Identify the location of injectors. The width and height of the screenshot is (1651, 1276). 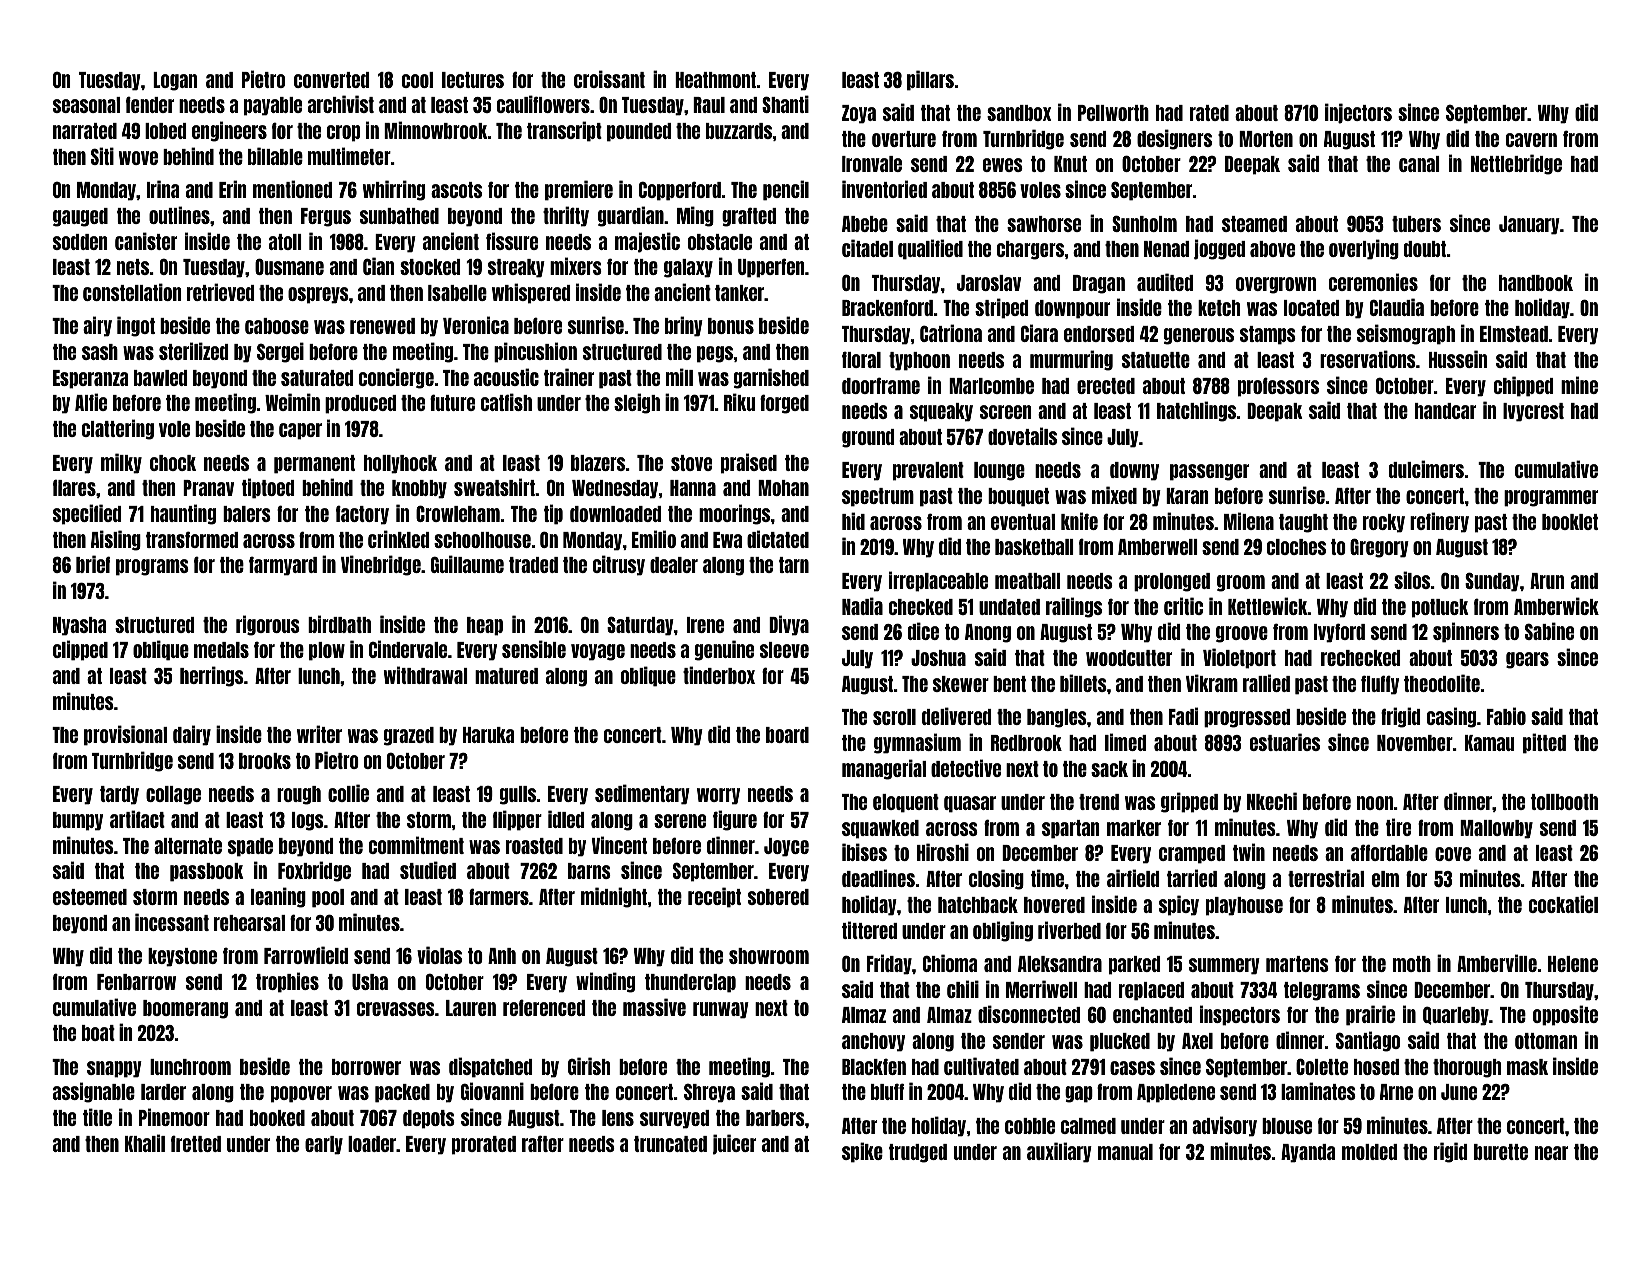
(1358, 113).
